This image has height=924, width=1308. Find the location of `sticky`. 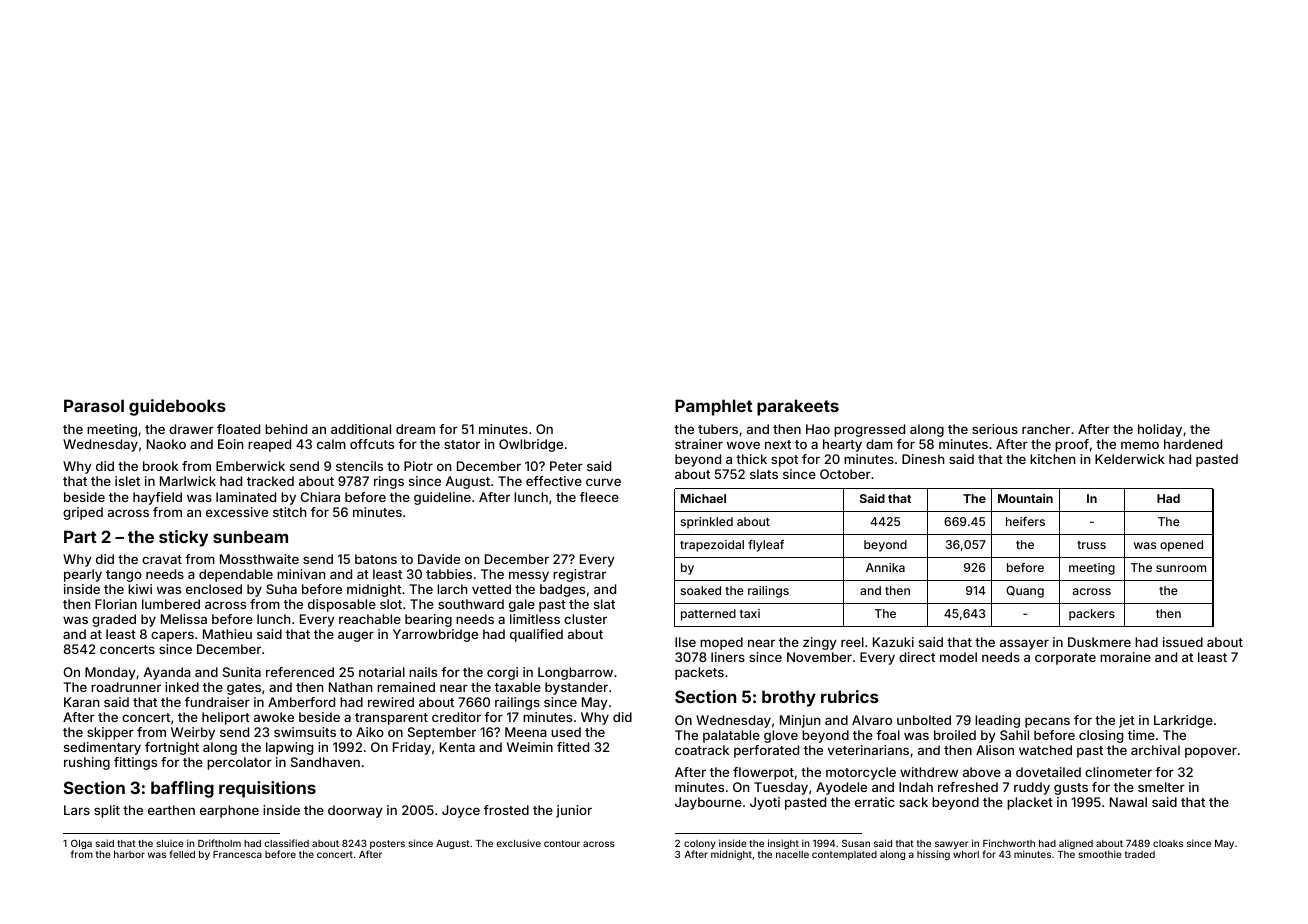

sticky is located at coordinates (183, 538).
